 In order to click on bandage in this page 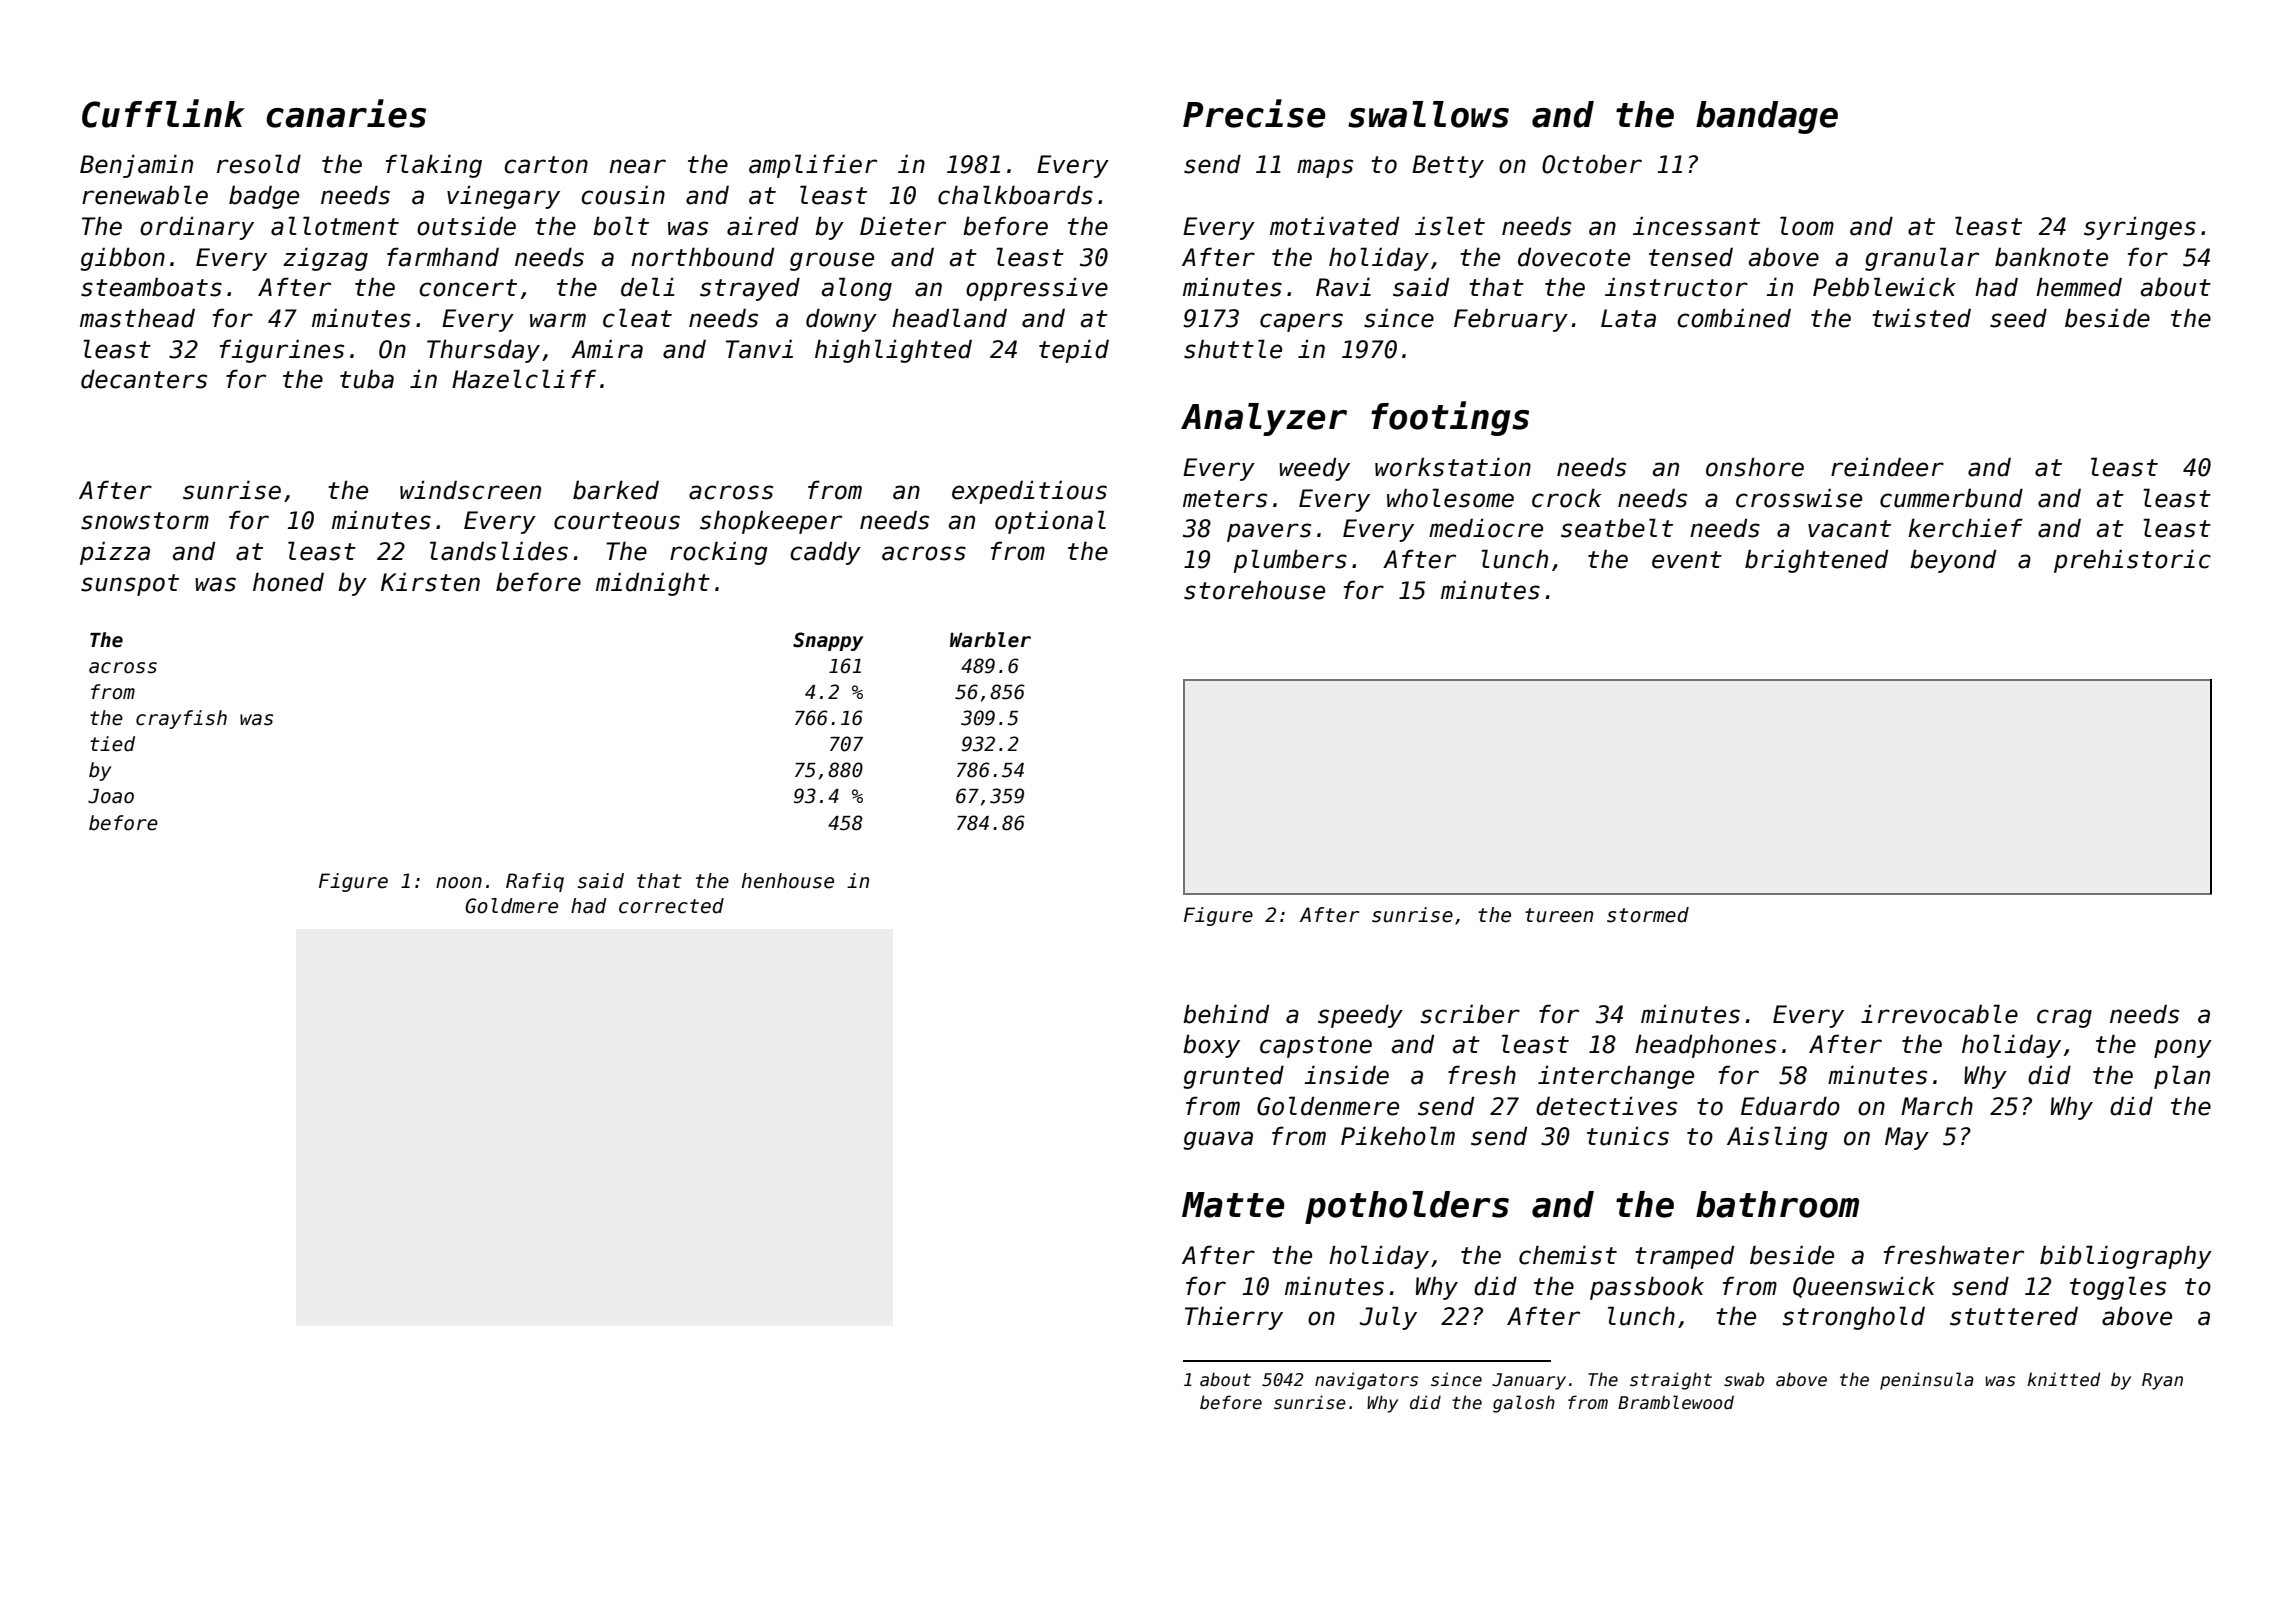, I will do `click(1767, 117)`.
